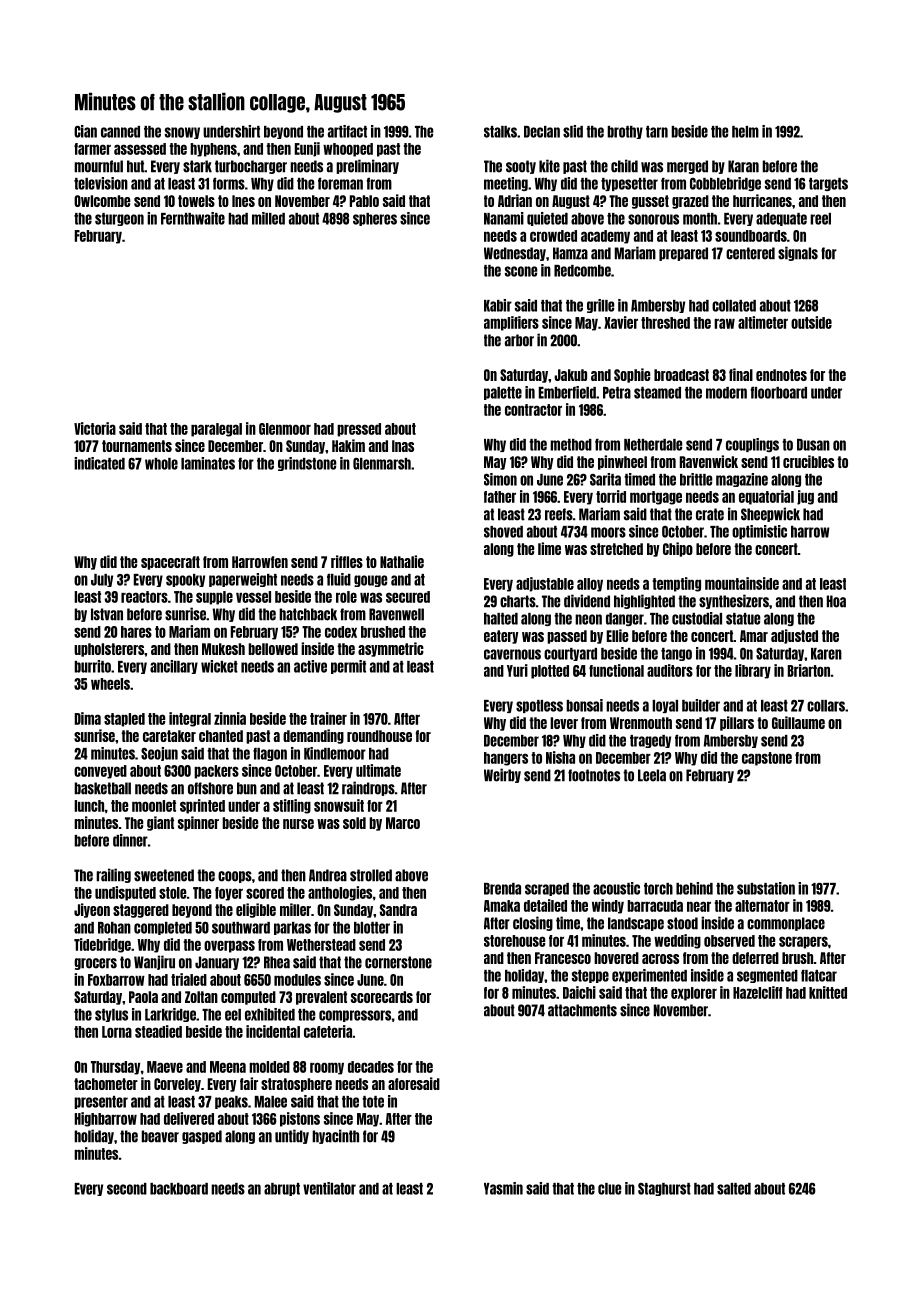  I want to click on helm, so click(745, 132).
